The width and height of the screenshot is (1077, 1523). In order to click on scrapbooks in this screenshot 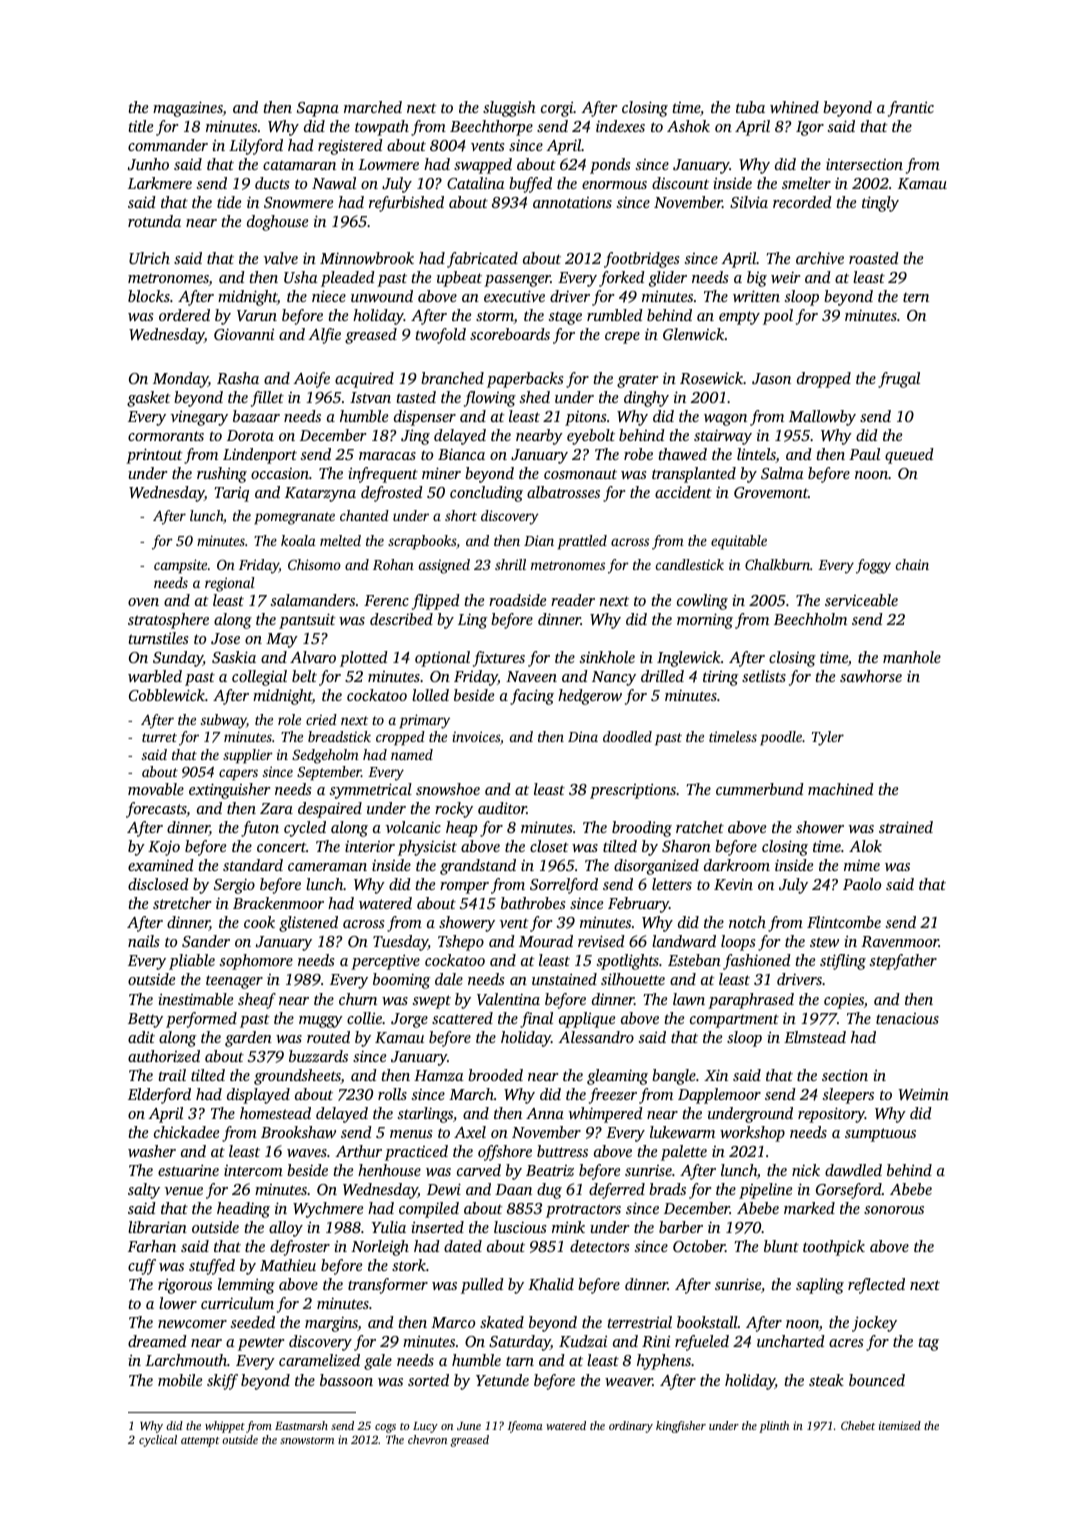, I will do `click(422, 542)`.
